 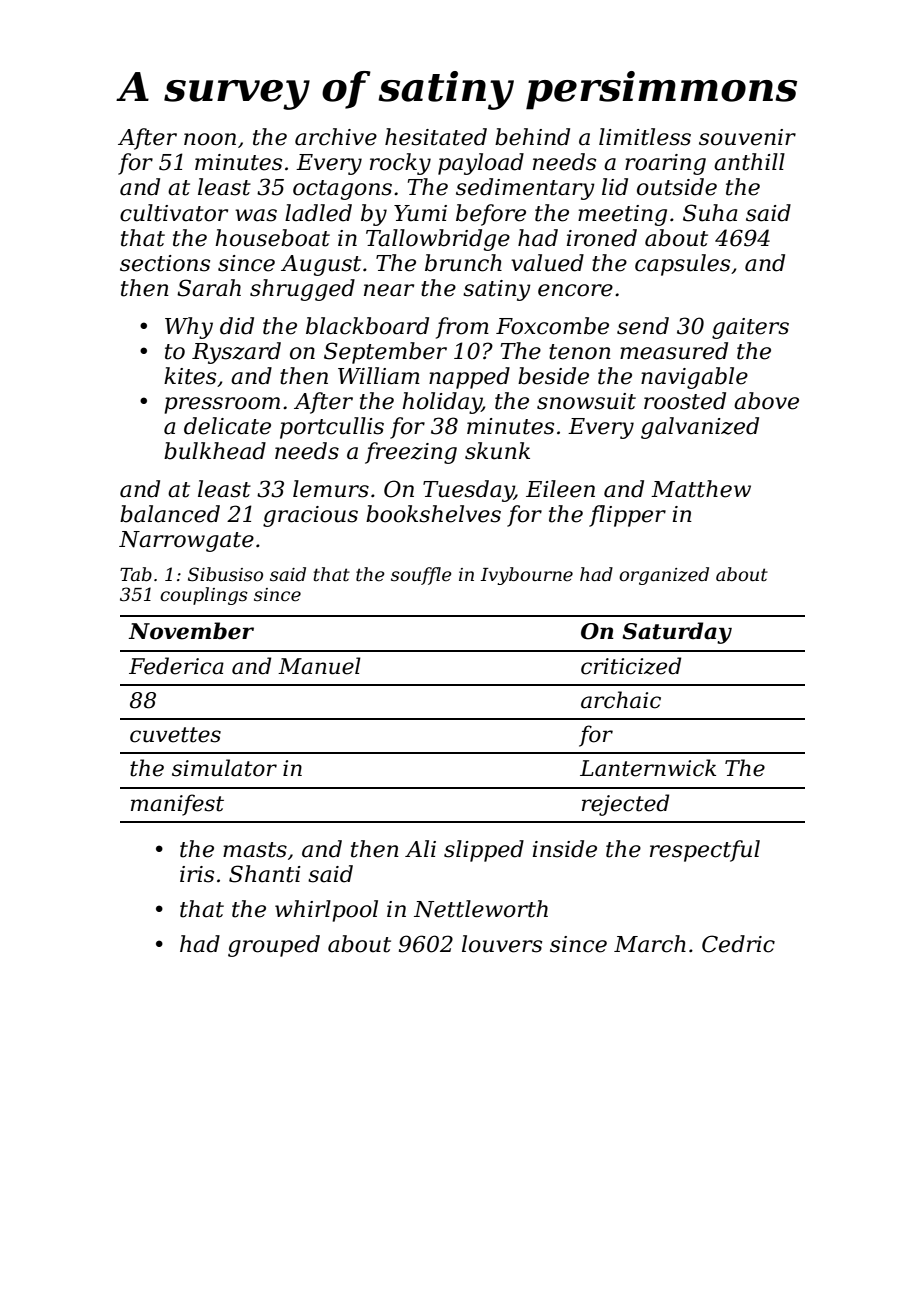 What do you see at coordinates (750, 328) in the screenshot?
I see `gaiters` at bounding box center [750, 328].
